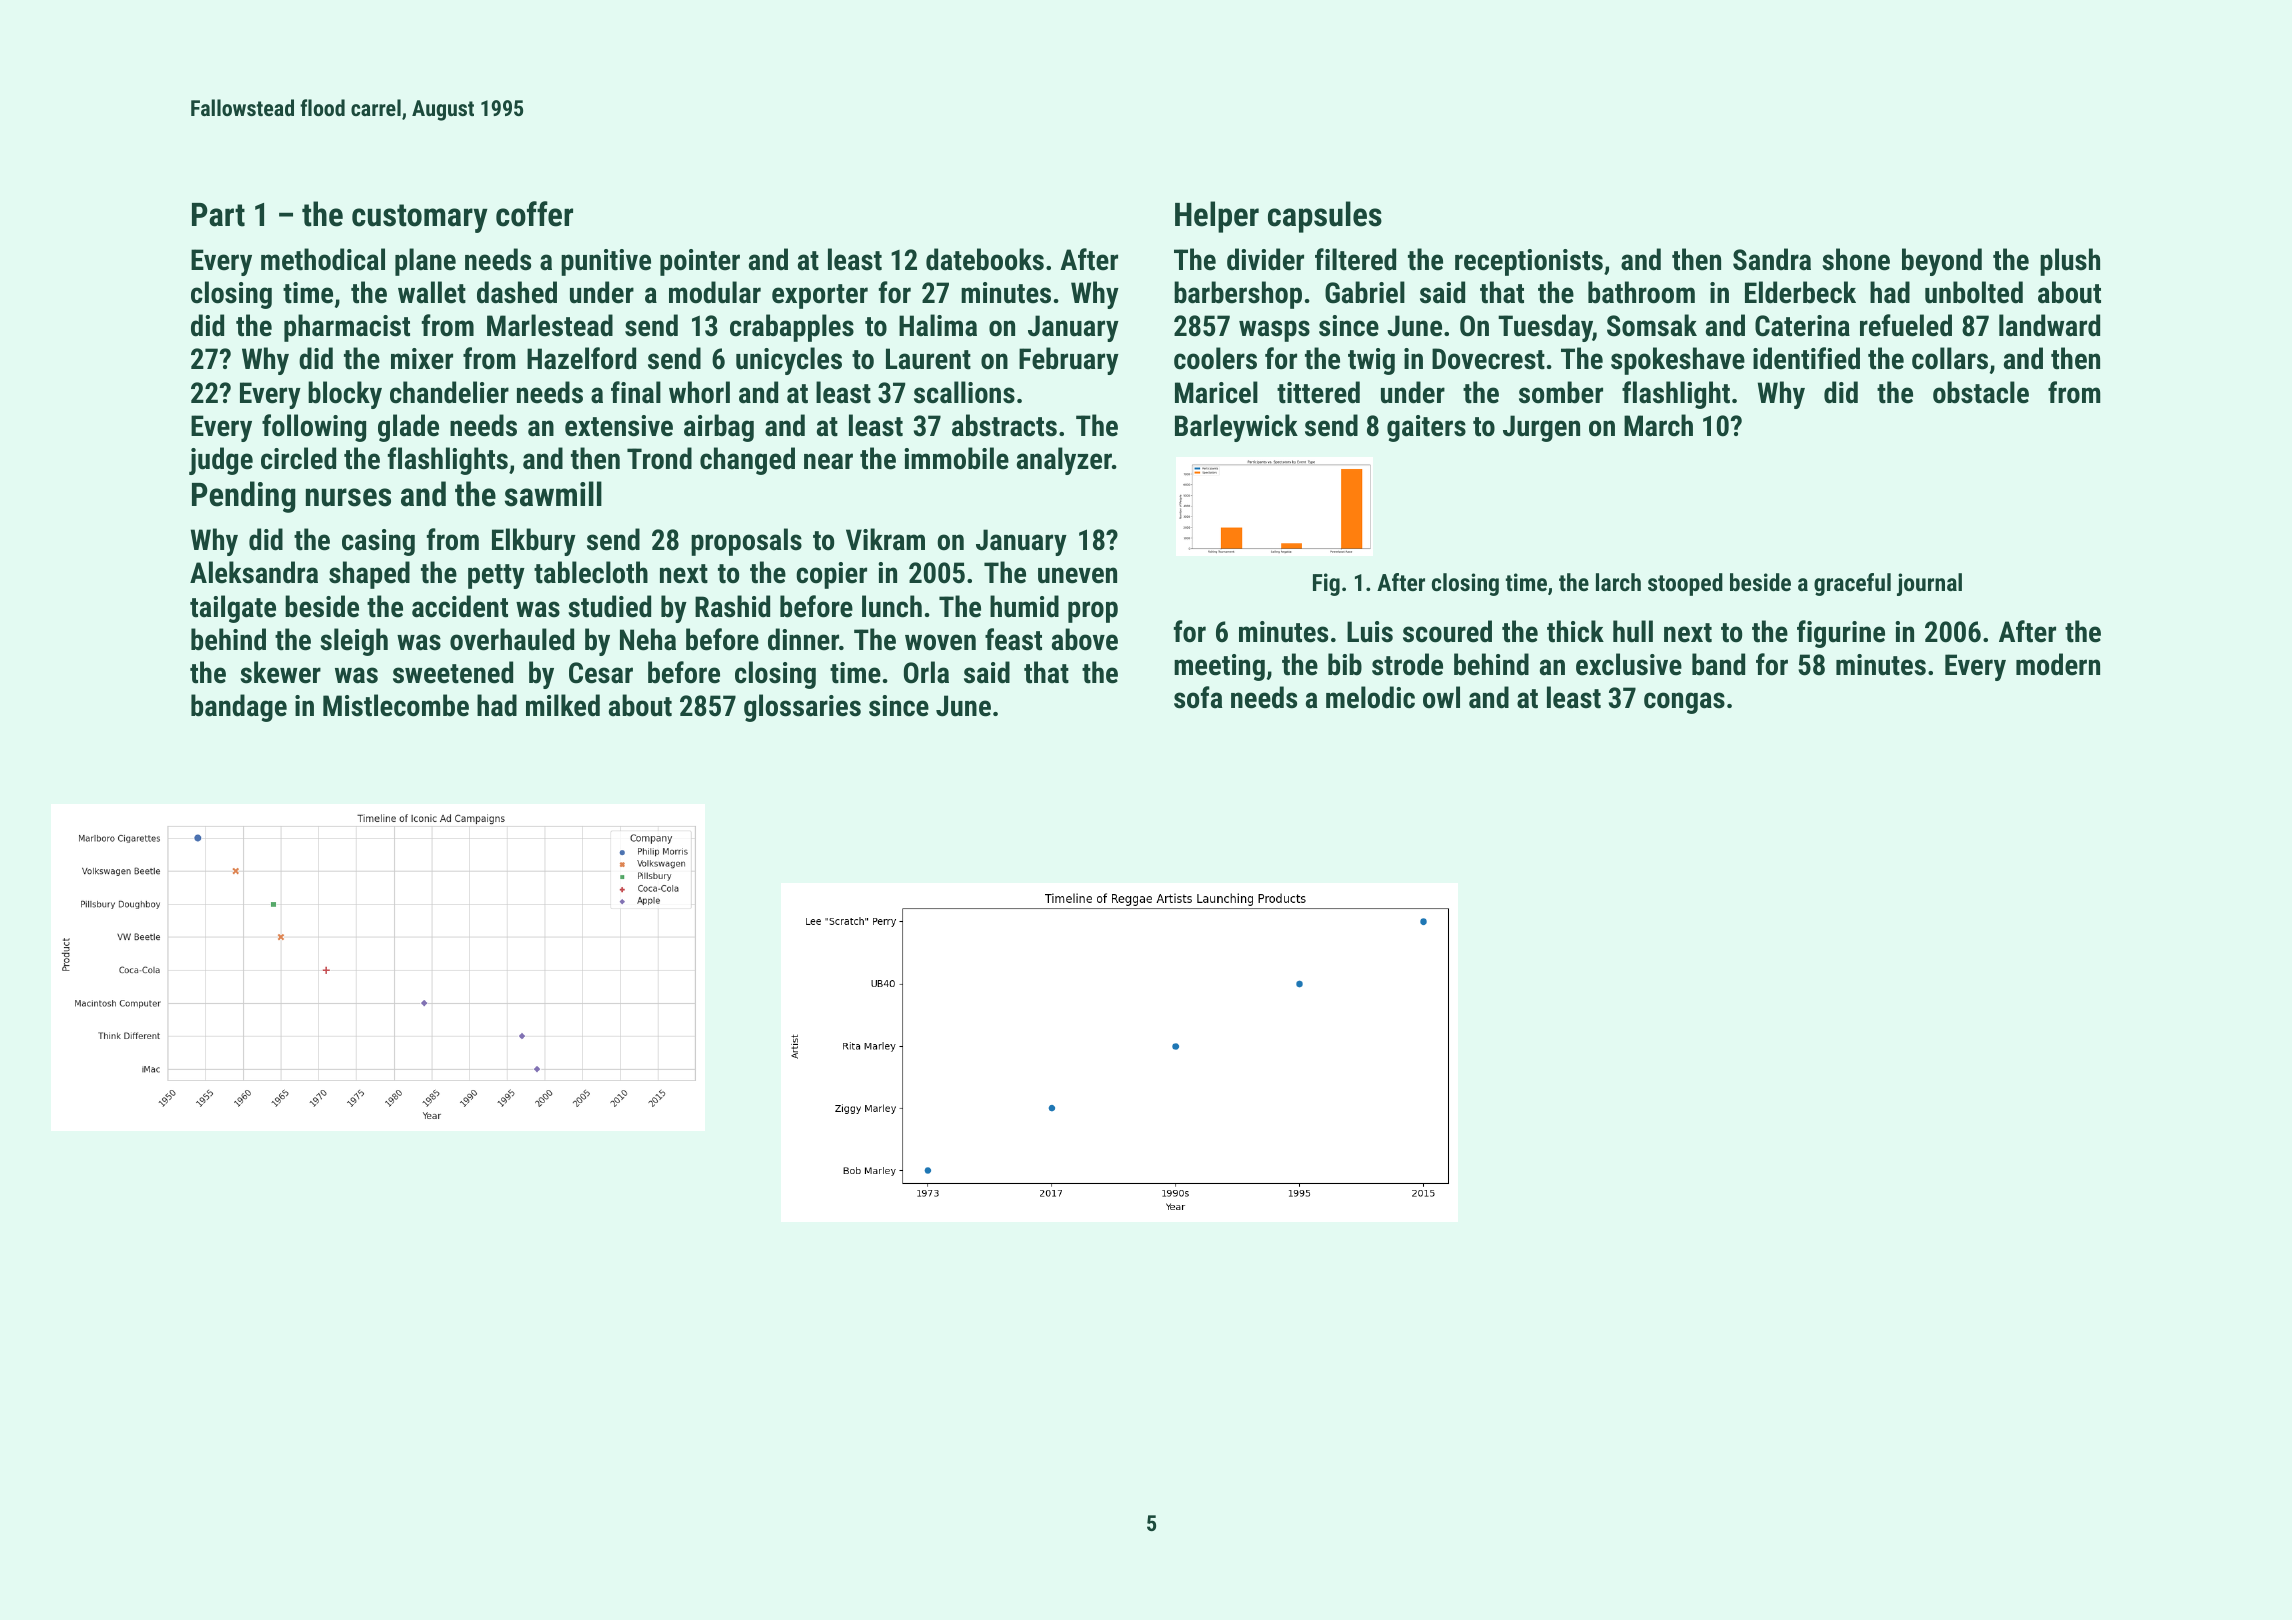  I want to click on gaiters, so click(1426, 428).
